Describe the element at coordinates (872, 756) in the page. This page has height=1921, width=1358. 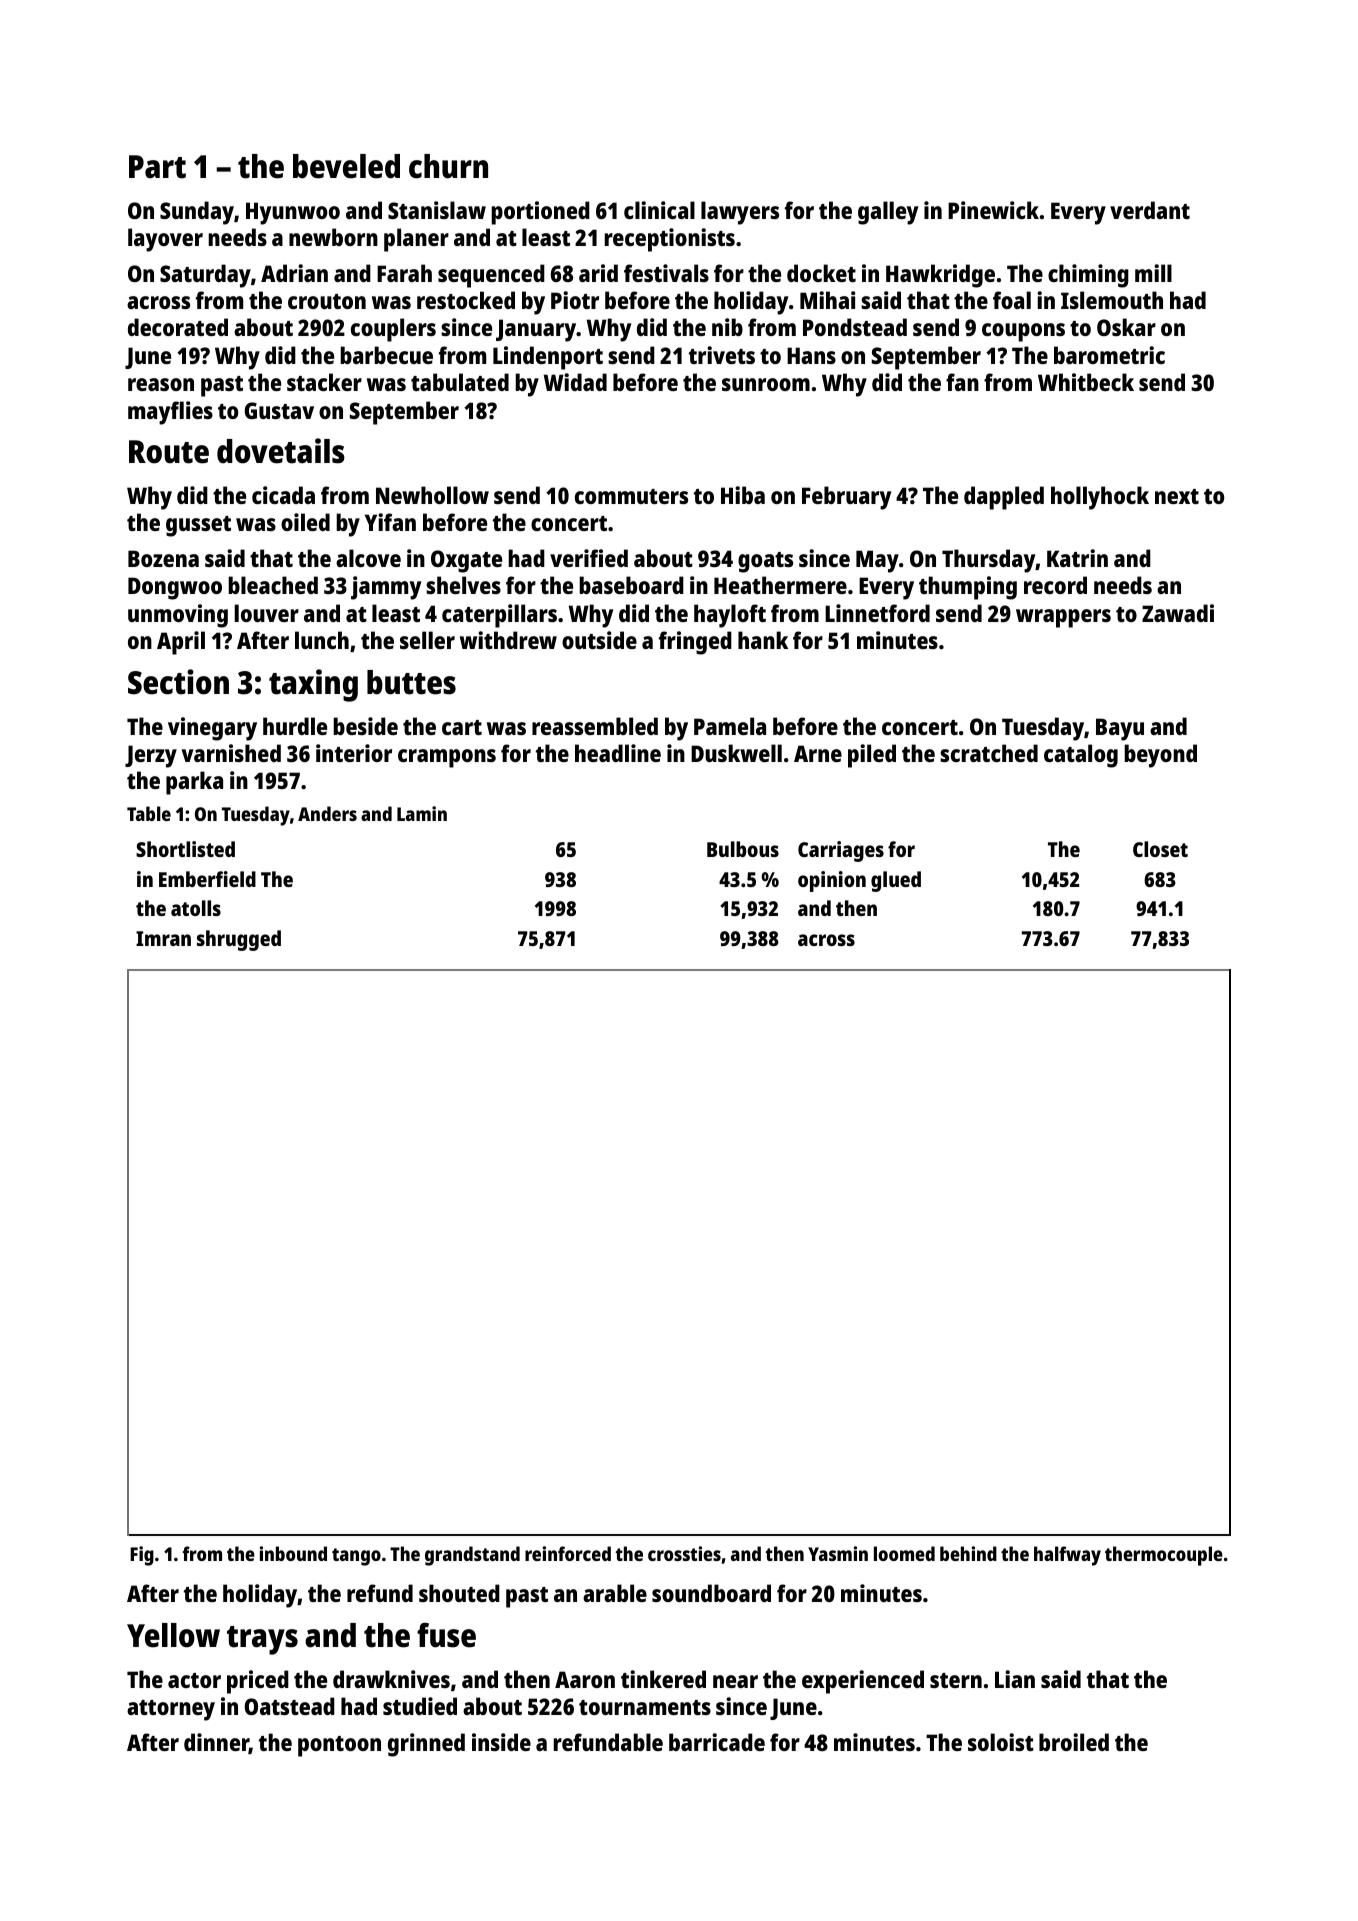
I see `piled` at that location.
